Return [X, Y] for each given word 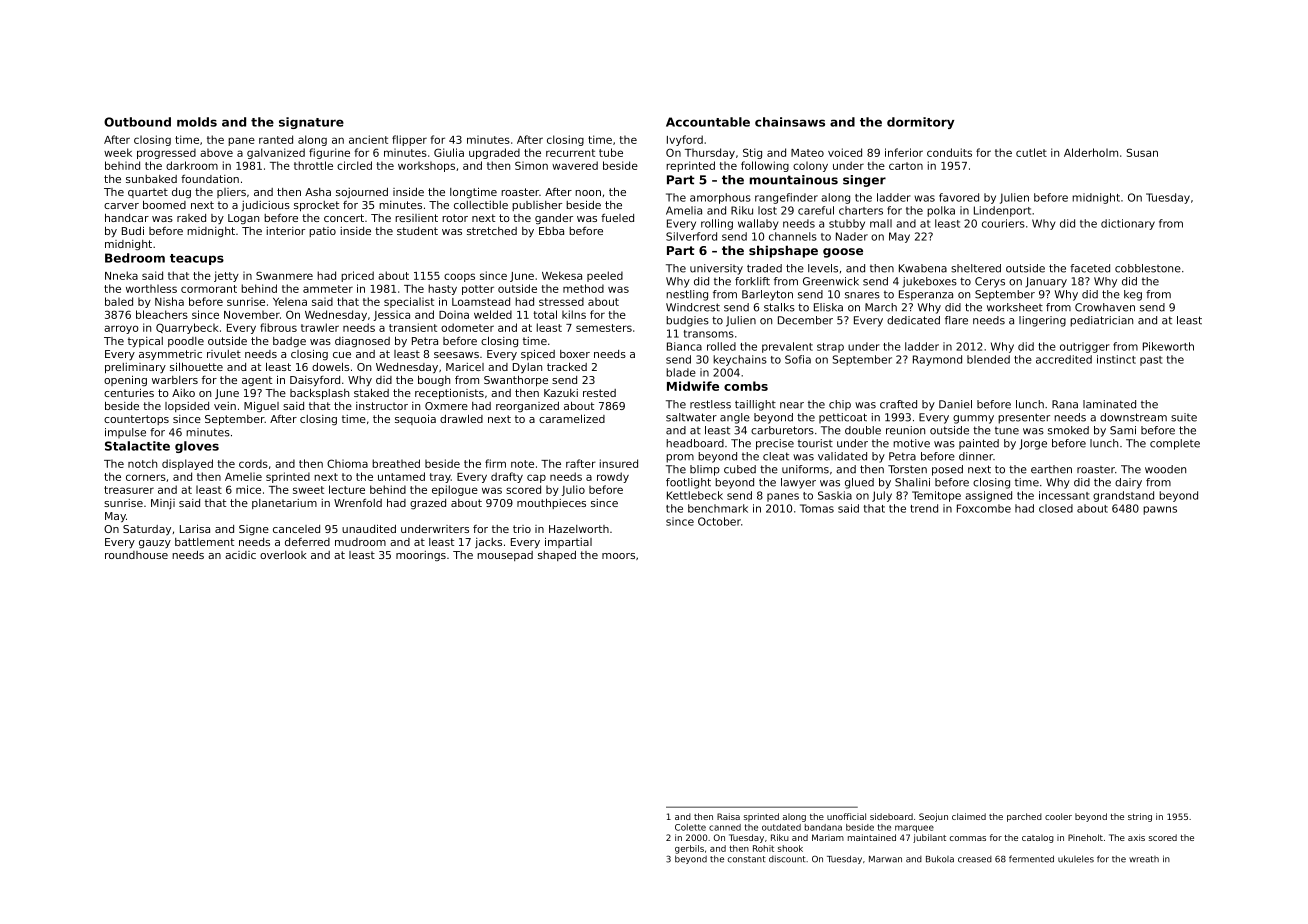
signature [311, 123]
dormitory [920, 123]
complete [1175, 444]
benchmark [718, 508]
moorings [421, 556]
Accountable [708, 122]
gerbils [689, 849]
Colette [690, 827]
